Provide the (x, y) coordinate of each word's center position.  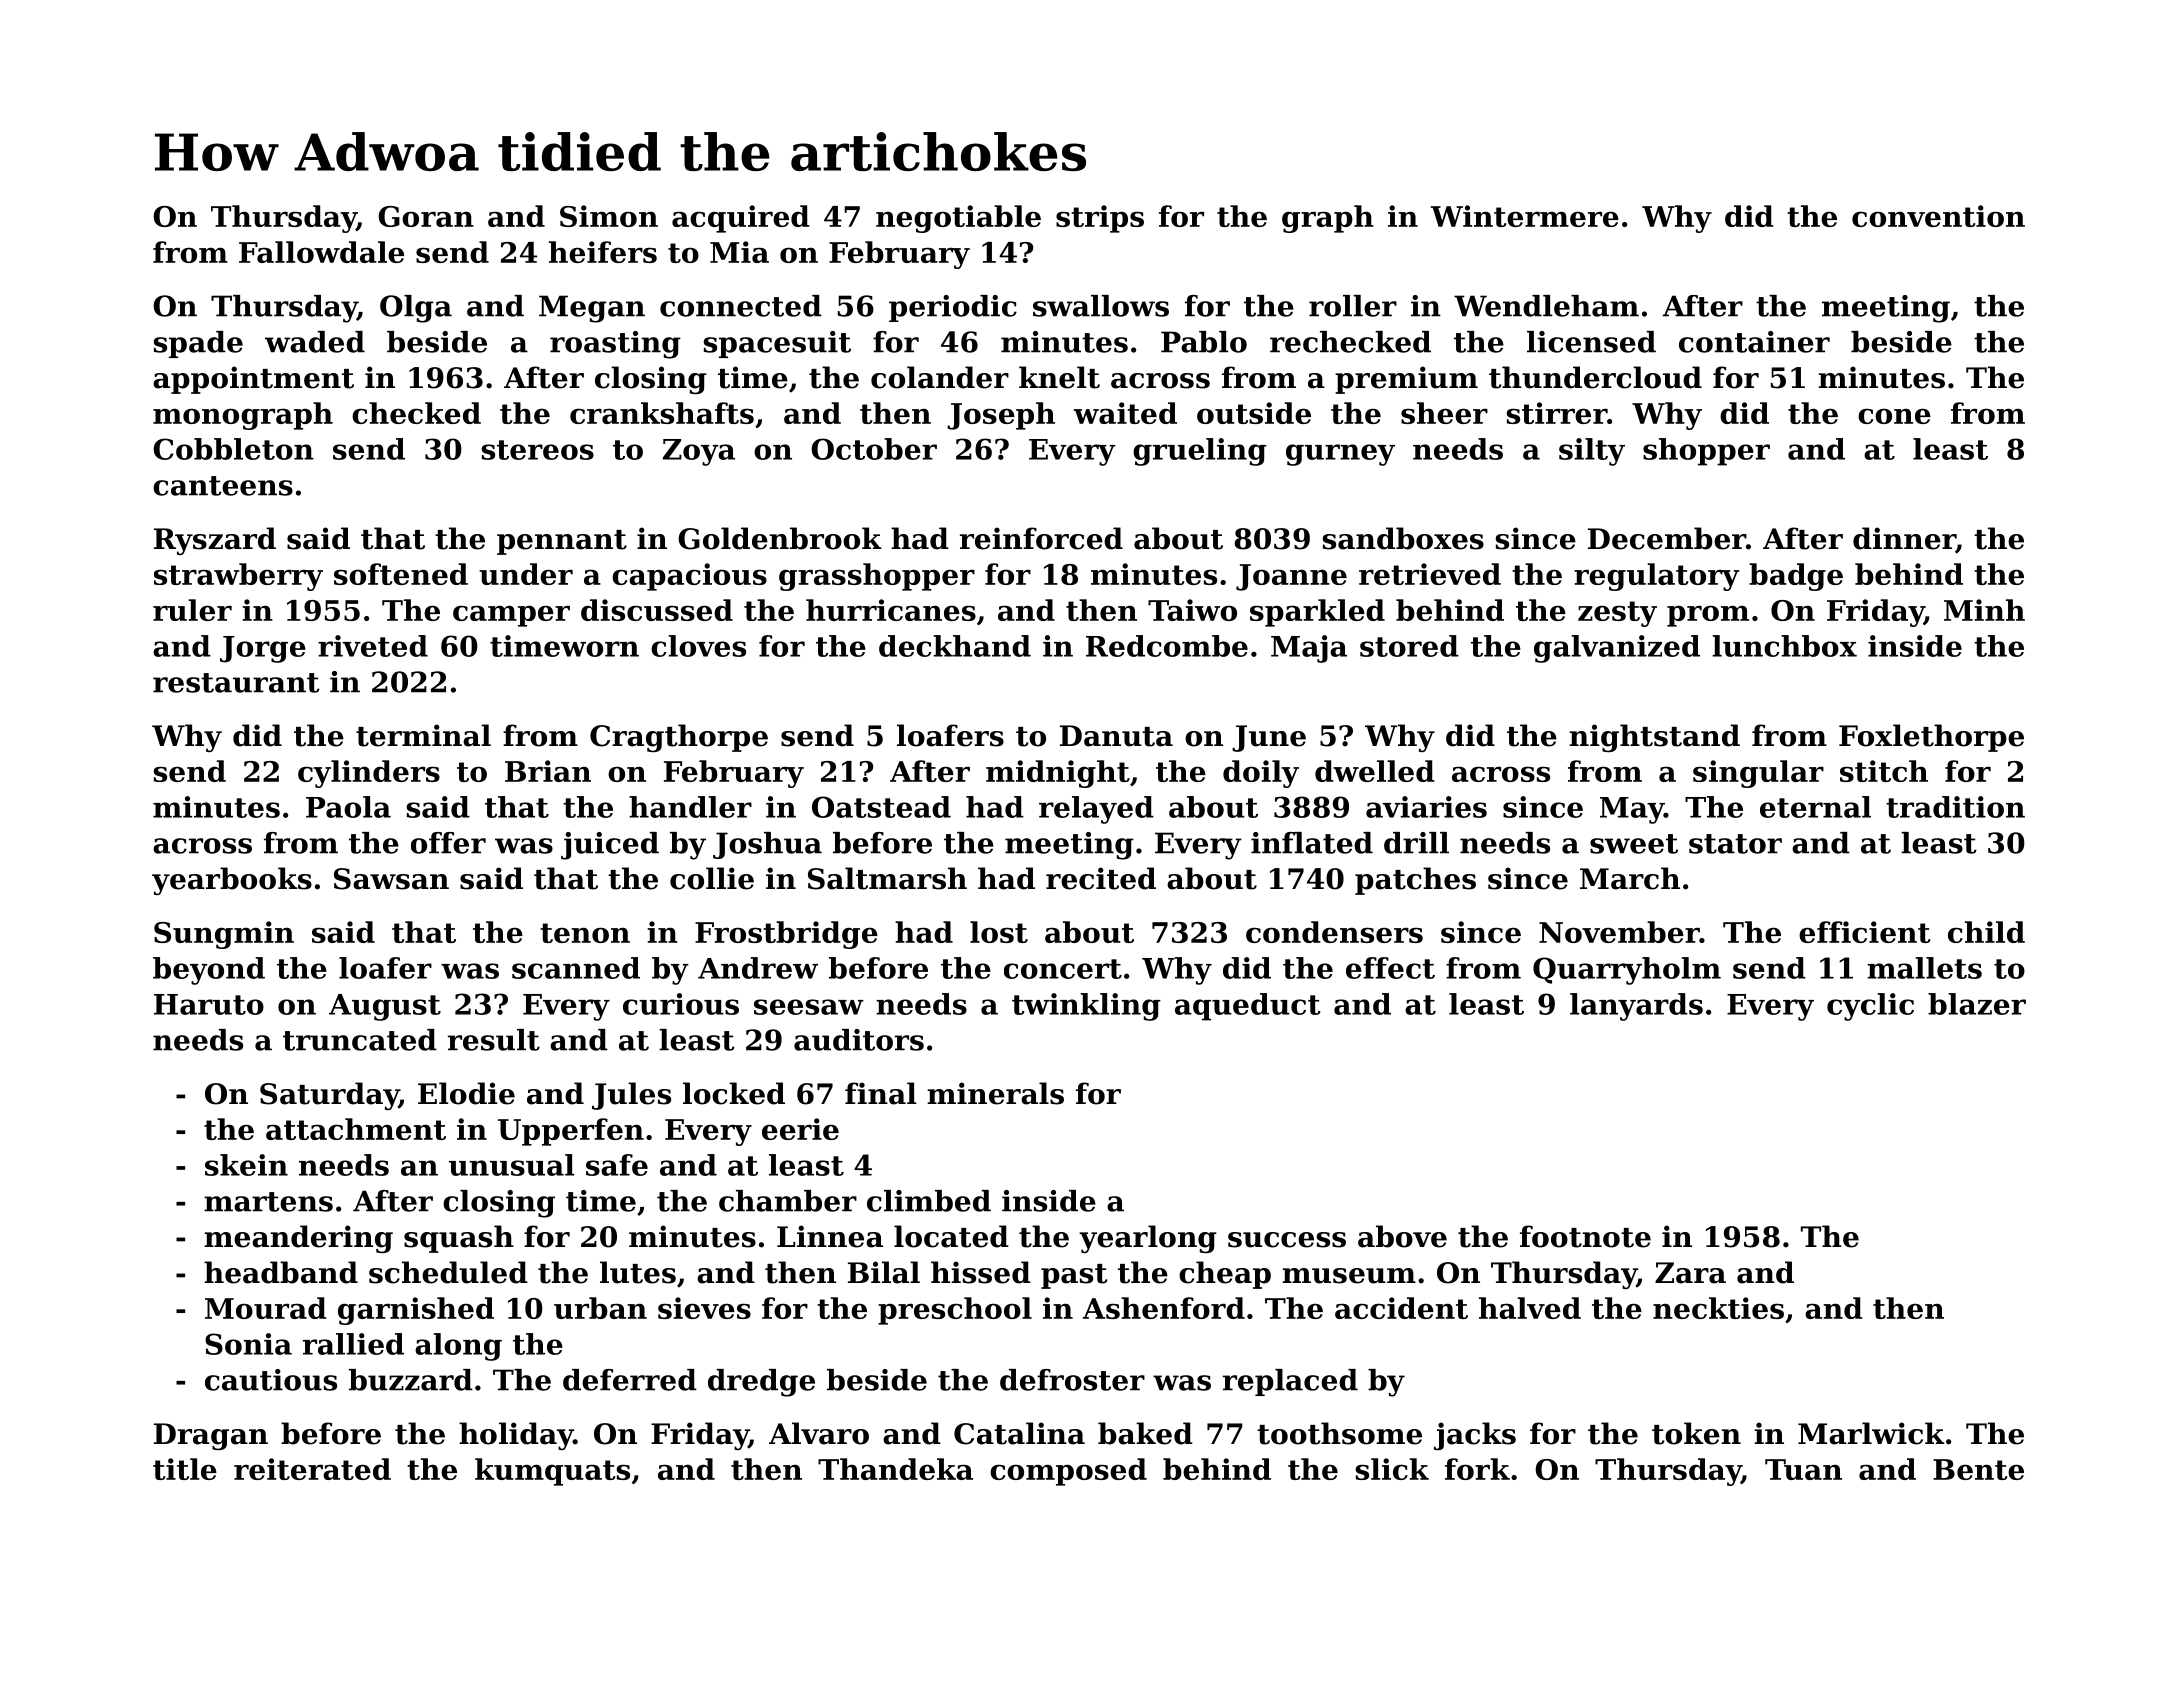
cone (1894, 416)
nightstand (1654, 738)
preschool (955, 1311)
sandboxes (1403, 538)
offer (448, 843)
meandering (298, 1239)
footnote (1585, 1236)
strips (1100, 219)
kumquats (552, 1472)
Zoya (699, 452)
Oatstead (881, 807)
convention (1938, 216)
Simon (609, 216)
